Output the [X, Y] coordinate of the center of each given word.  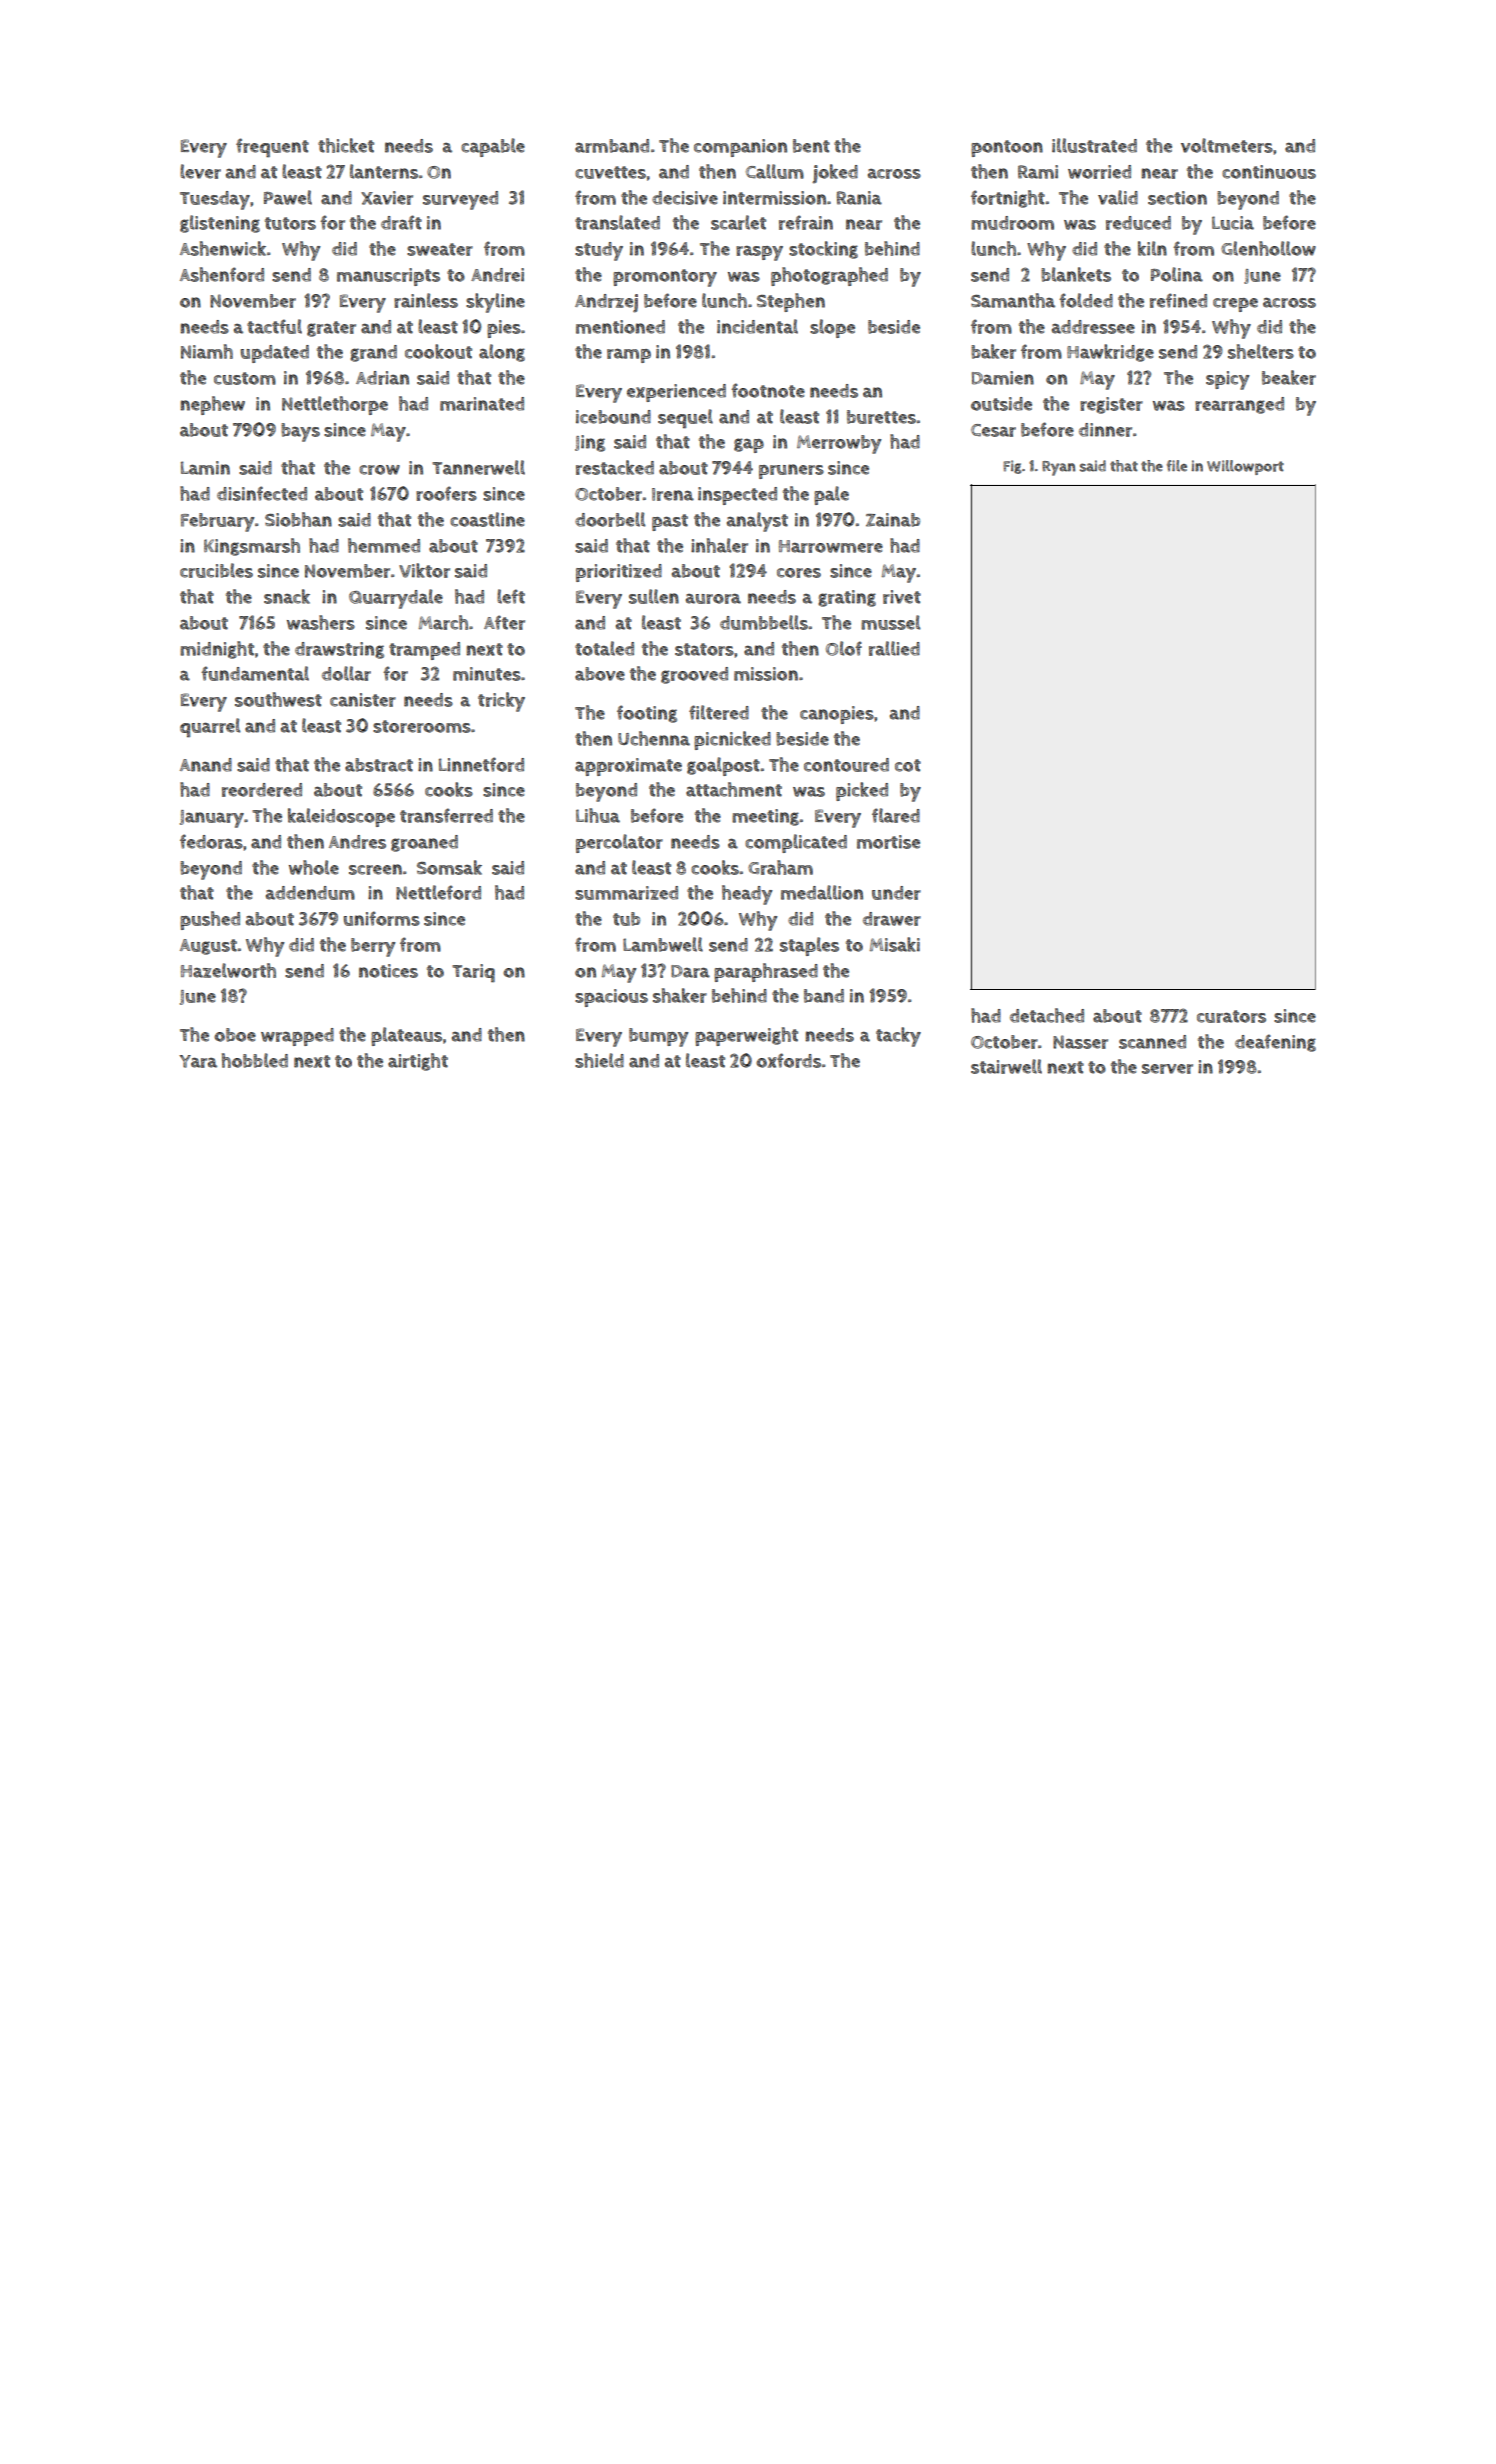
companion [740, 148]
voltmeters [1227, 145]
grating [847, 598]
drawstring [339, 650]
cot [908, 765]
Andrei [497, 275]
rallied [894, 648]
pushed [210, 920]
